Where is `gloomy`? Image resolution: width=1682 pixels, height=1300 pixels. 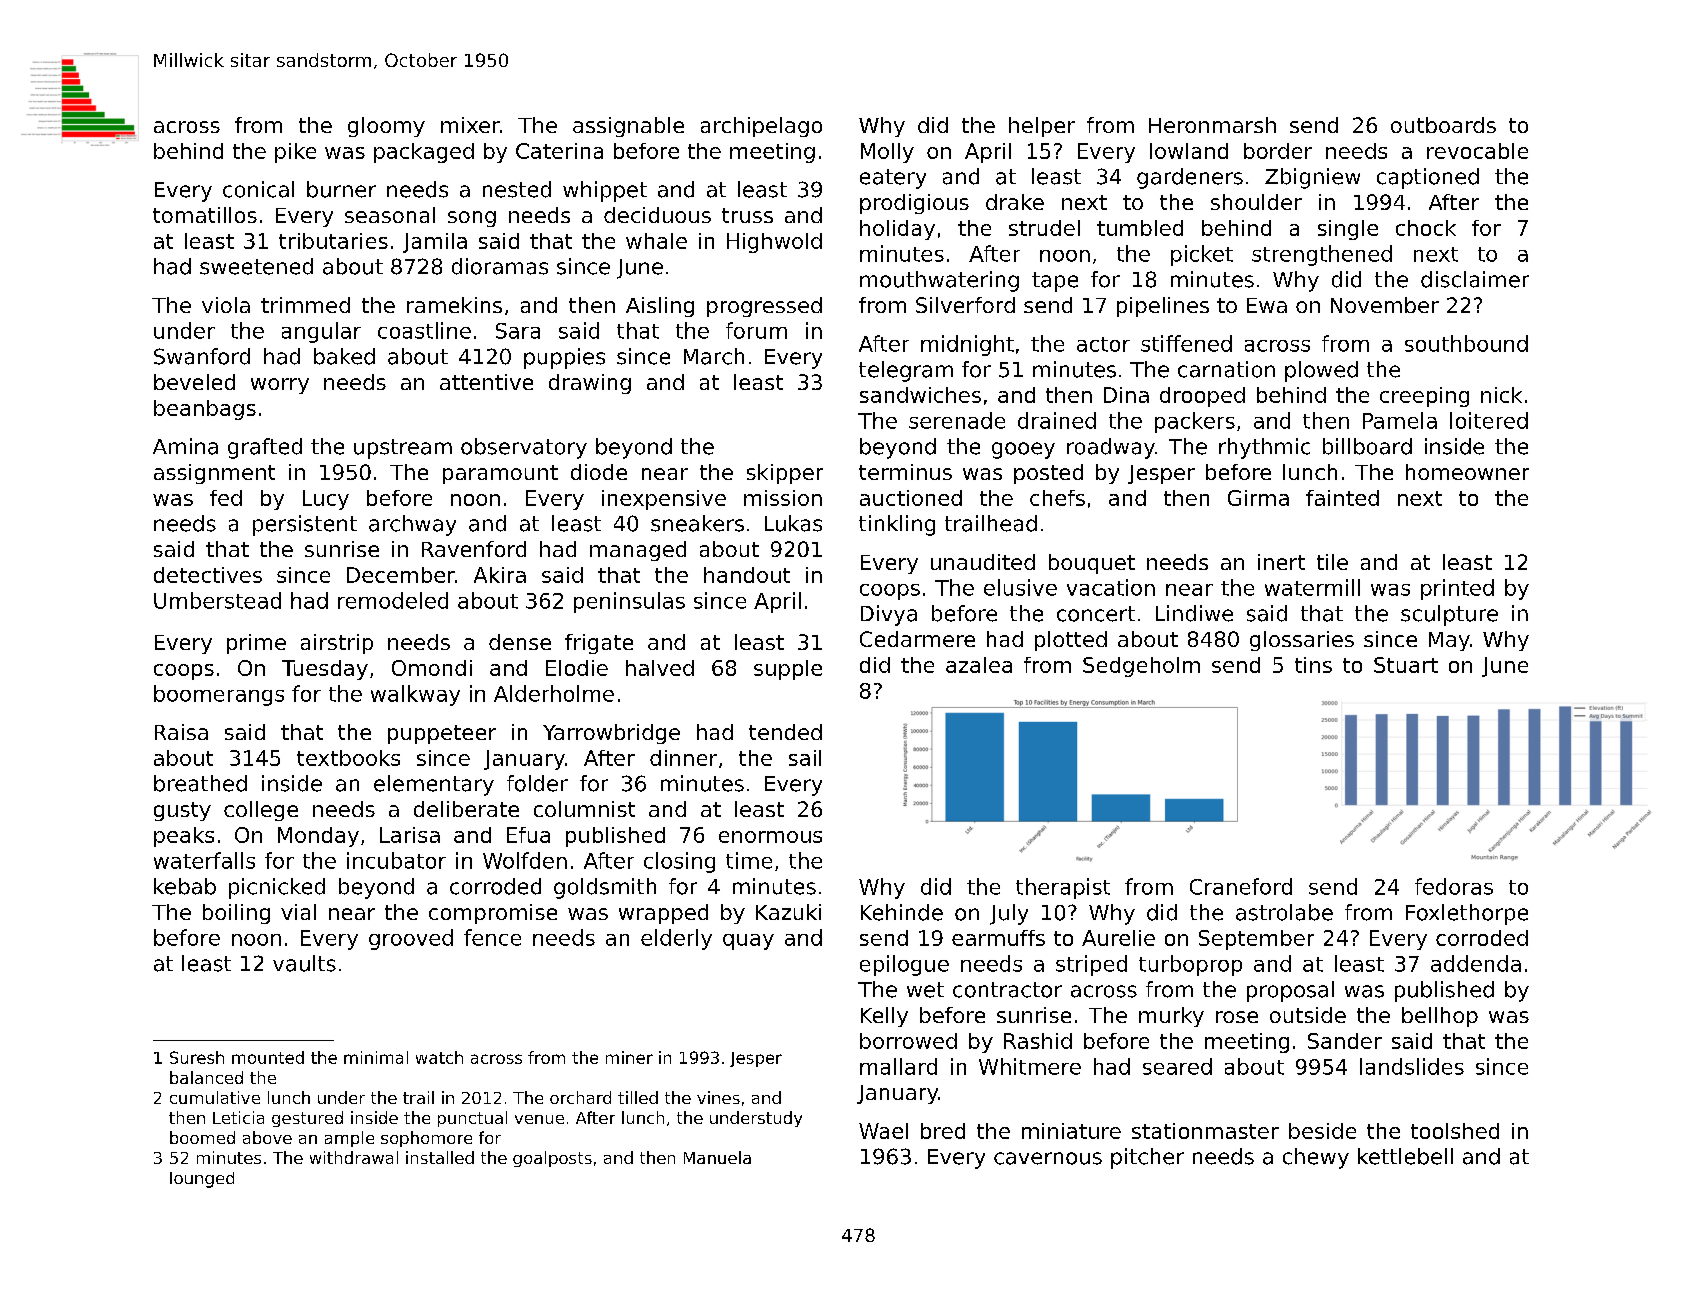
gloomy is located at coordinates (386, 127).
